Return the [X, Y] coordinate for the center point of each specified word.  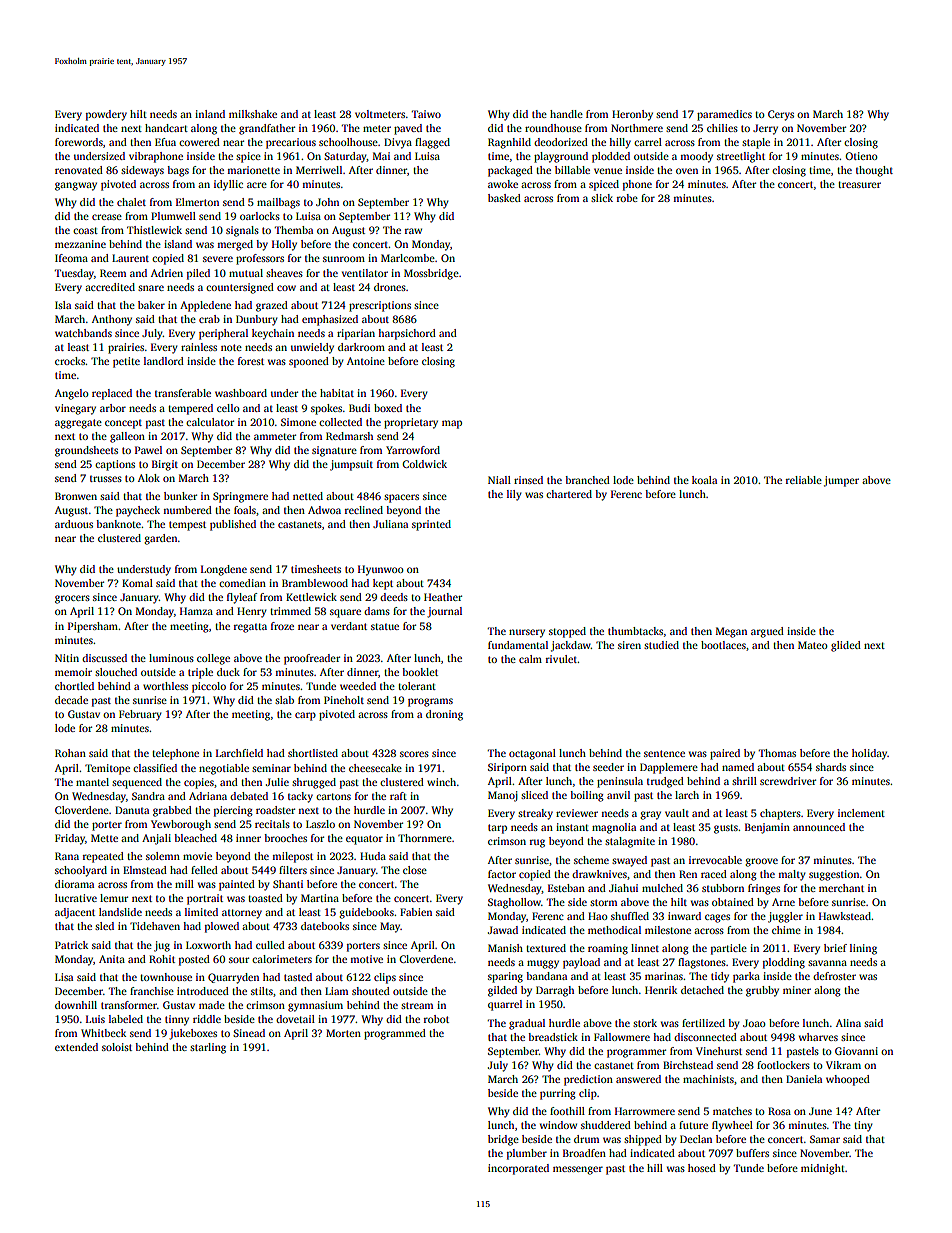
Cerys [781, 115]
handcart [166, 128]
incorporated [518, 1169]
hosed [702, 1168]
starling [208, 1048]
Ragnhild [509, 143]
